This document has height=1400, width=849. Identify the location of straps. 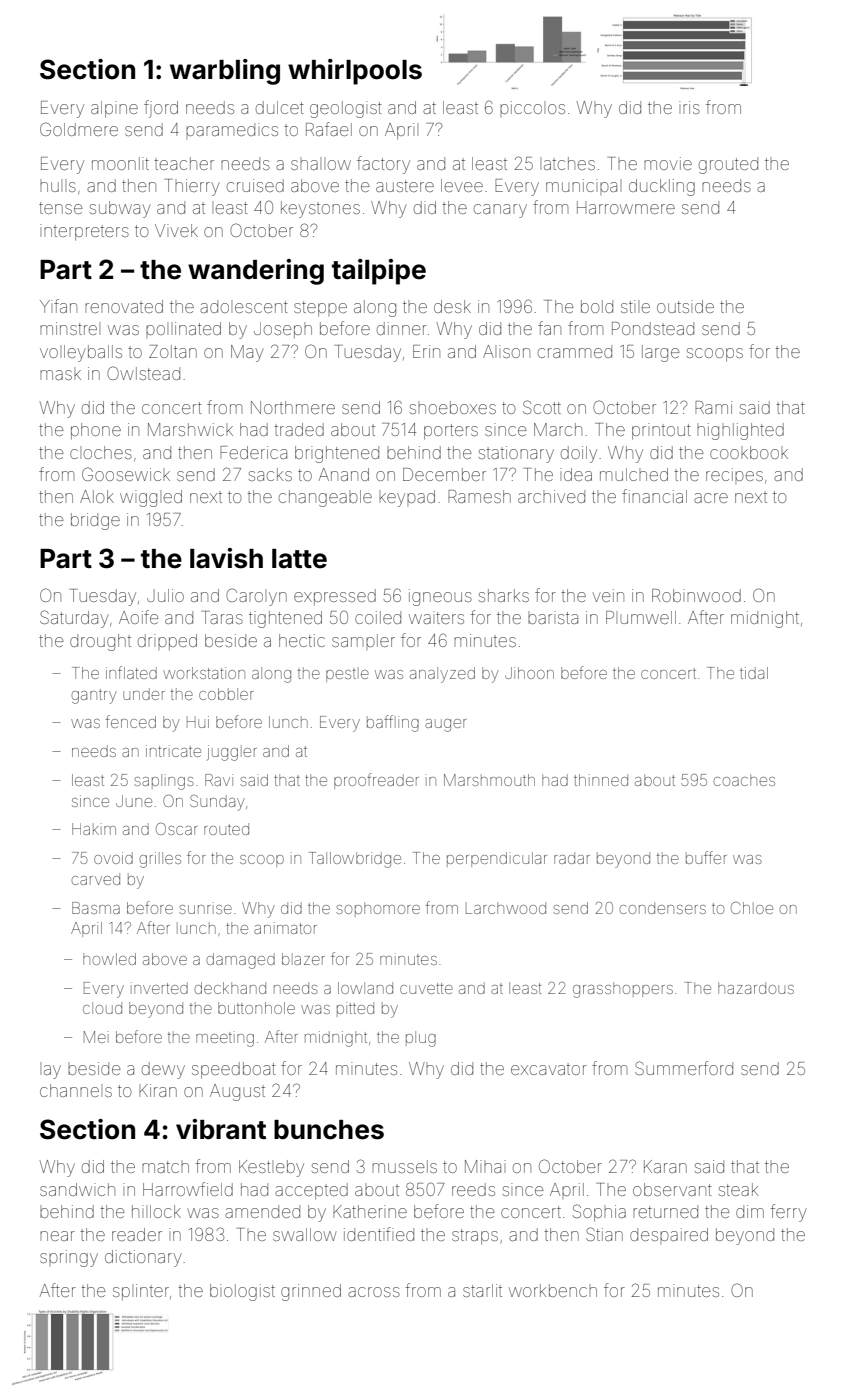
(475, 1237).
